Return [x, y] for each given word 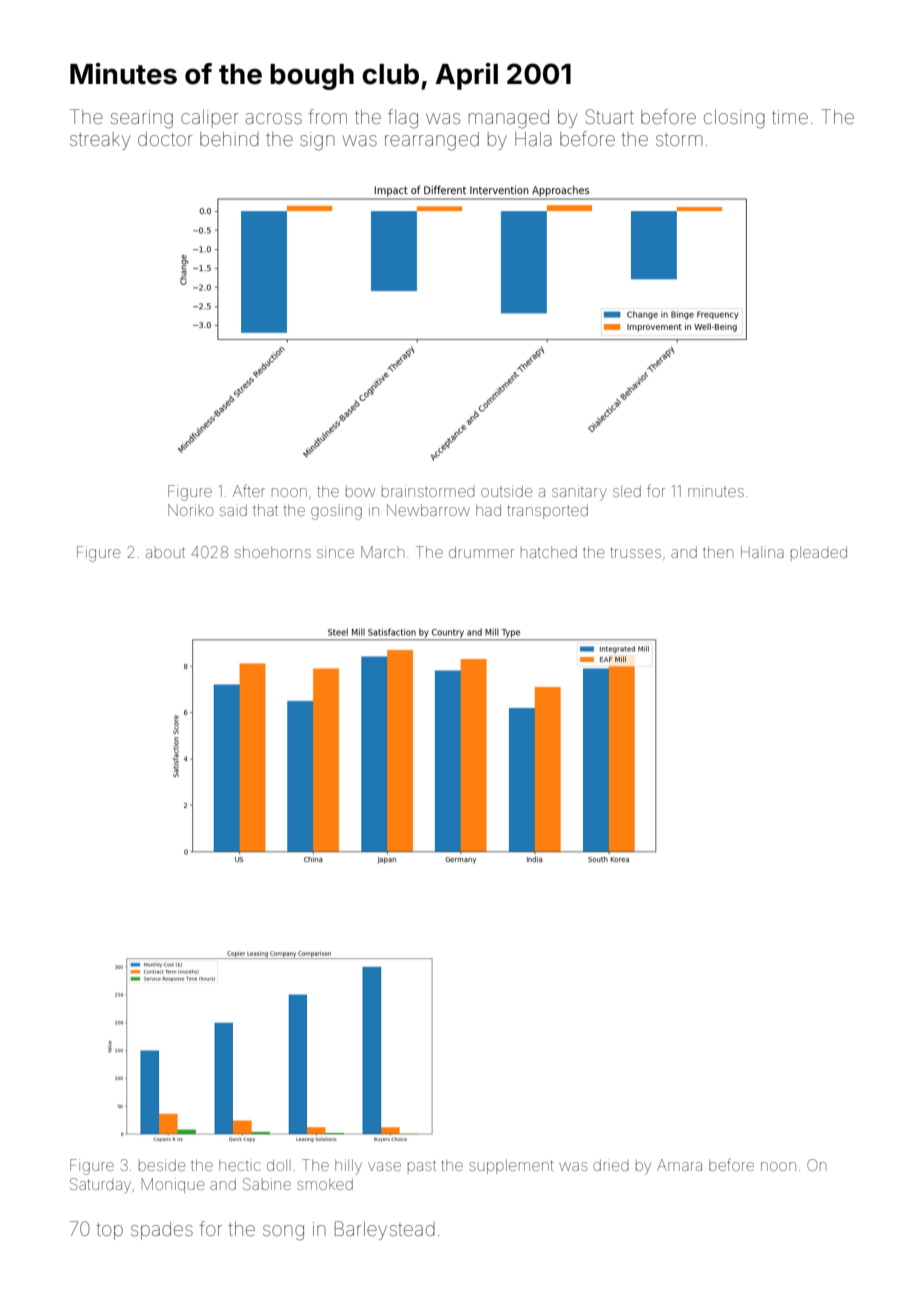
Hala [533, 139]
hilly [348, 1167]
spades [162, 1231]
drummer [481, 552]
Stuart [609, 116]
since [335, 552]
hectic [240, 1165]
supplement [511, 1166]
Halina [762, 552]
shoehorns [273, 552]
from [327, 116]
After [249, 490]
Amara [679, 1165]
